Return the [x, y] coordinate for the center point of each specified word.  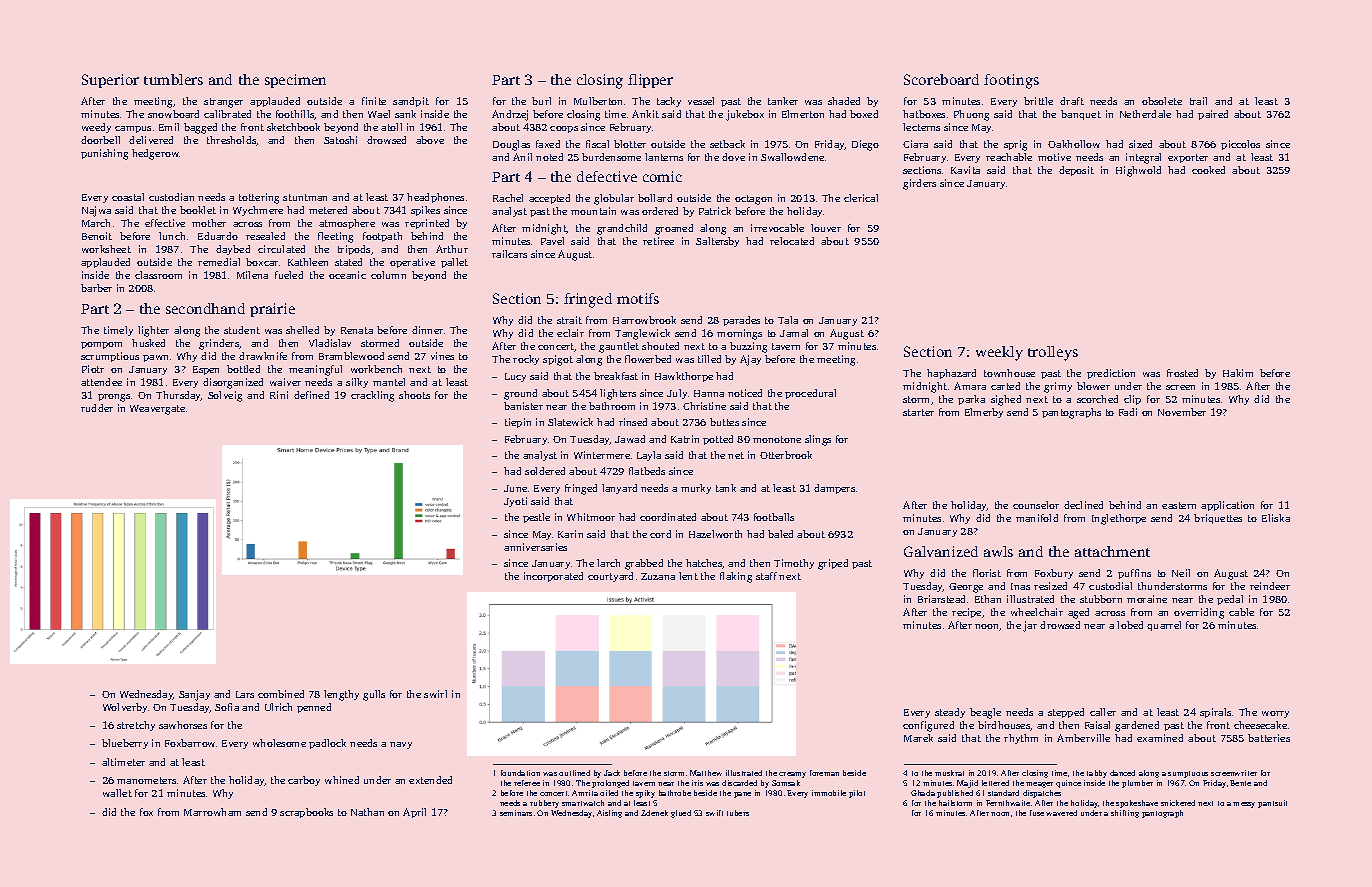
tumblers [173, 79]
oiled [609, 793]
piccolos [1240, 145]
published [955, 794]
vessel [701, 101]
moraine [1147, 599]
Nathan [367, 812]
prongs [114, 398]
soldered [545, 471]
